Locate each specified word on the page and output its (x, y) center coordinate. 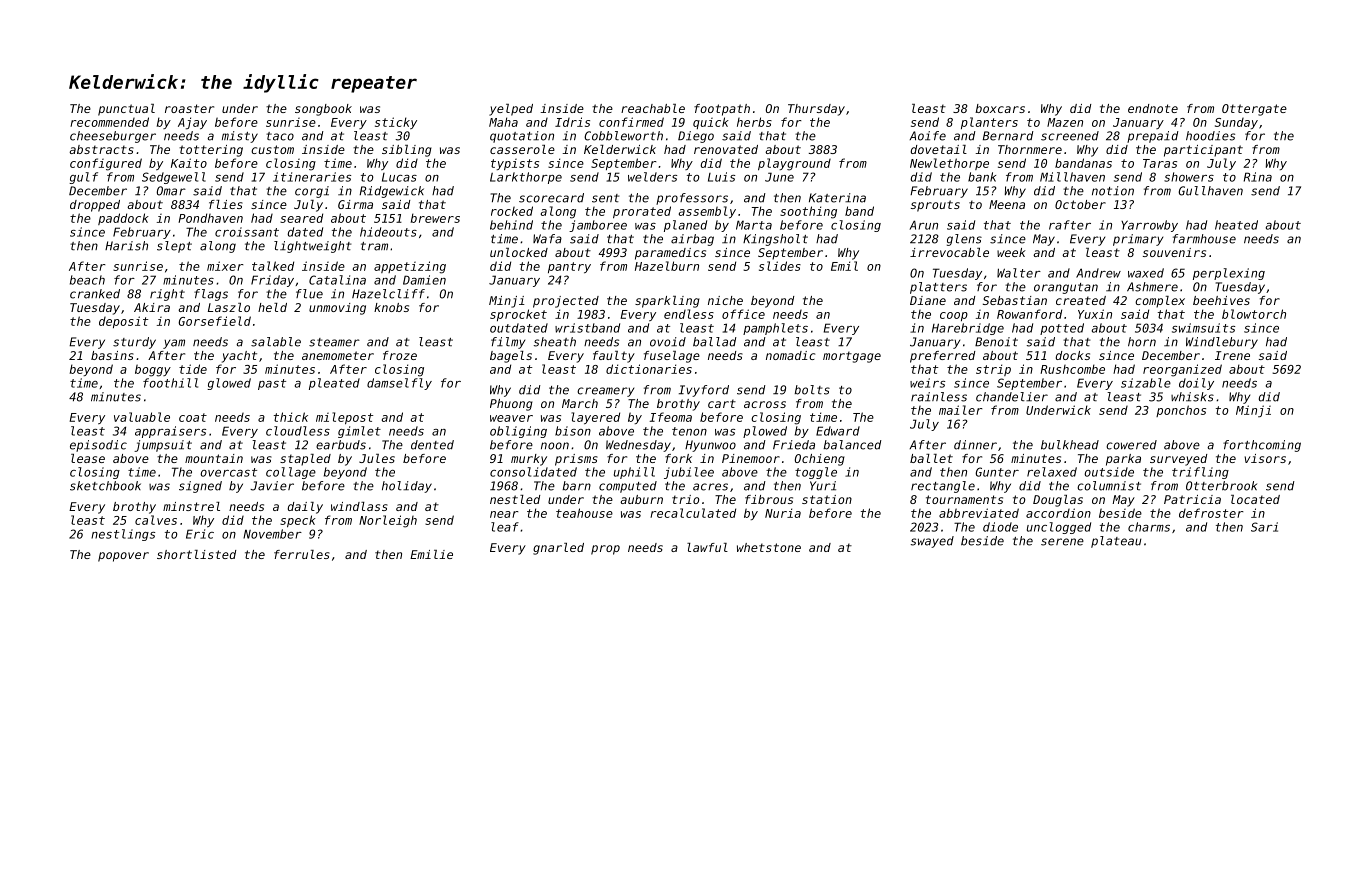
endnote (1153, 108)
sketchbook (105, 486)
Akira (152, 307)
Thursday (816, 110)
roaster (189, 108)
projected (566, 302)
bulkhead (1070, 445)
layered (595, 418)
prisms (576, 460)
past (272, 384)
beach (87, 280)
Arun (923, 225)
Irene (1232, 355)
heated (1236, 225)
